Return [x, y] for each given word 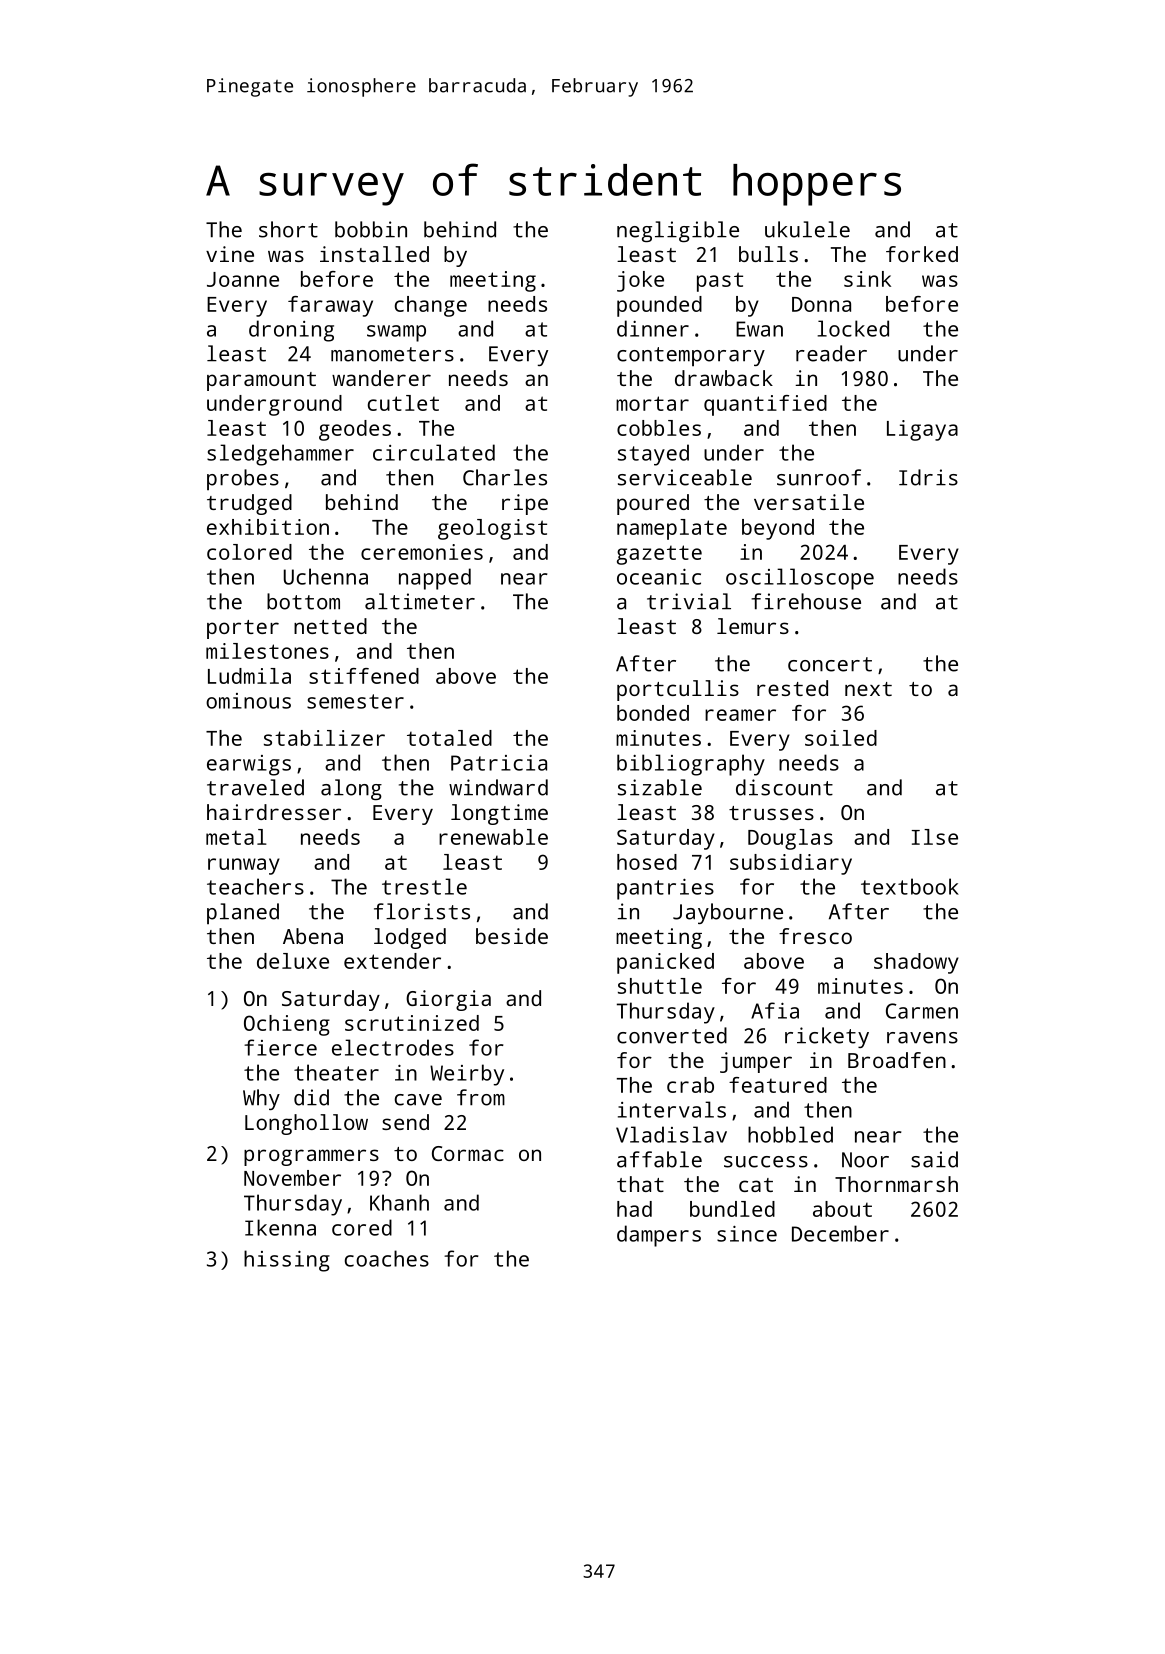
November [292, 1178]
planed [243, 913]
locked [853, 328]
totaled [449, 738]
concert [830, 664]
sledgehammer [280, 455]
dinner [653, 328]
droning [291, 331]
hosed [647, 862]
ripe [525, 504]
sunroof [819, 477]
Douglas [790, 839]
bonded [653, 713]
